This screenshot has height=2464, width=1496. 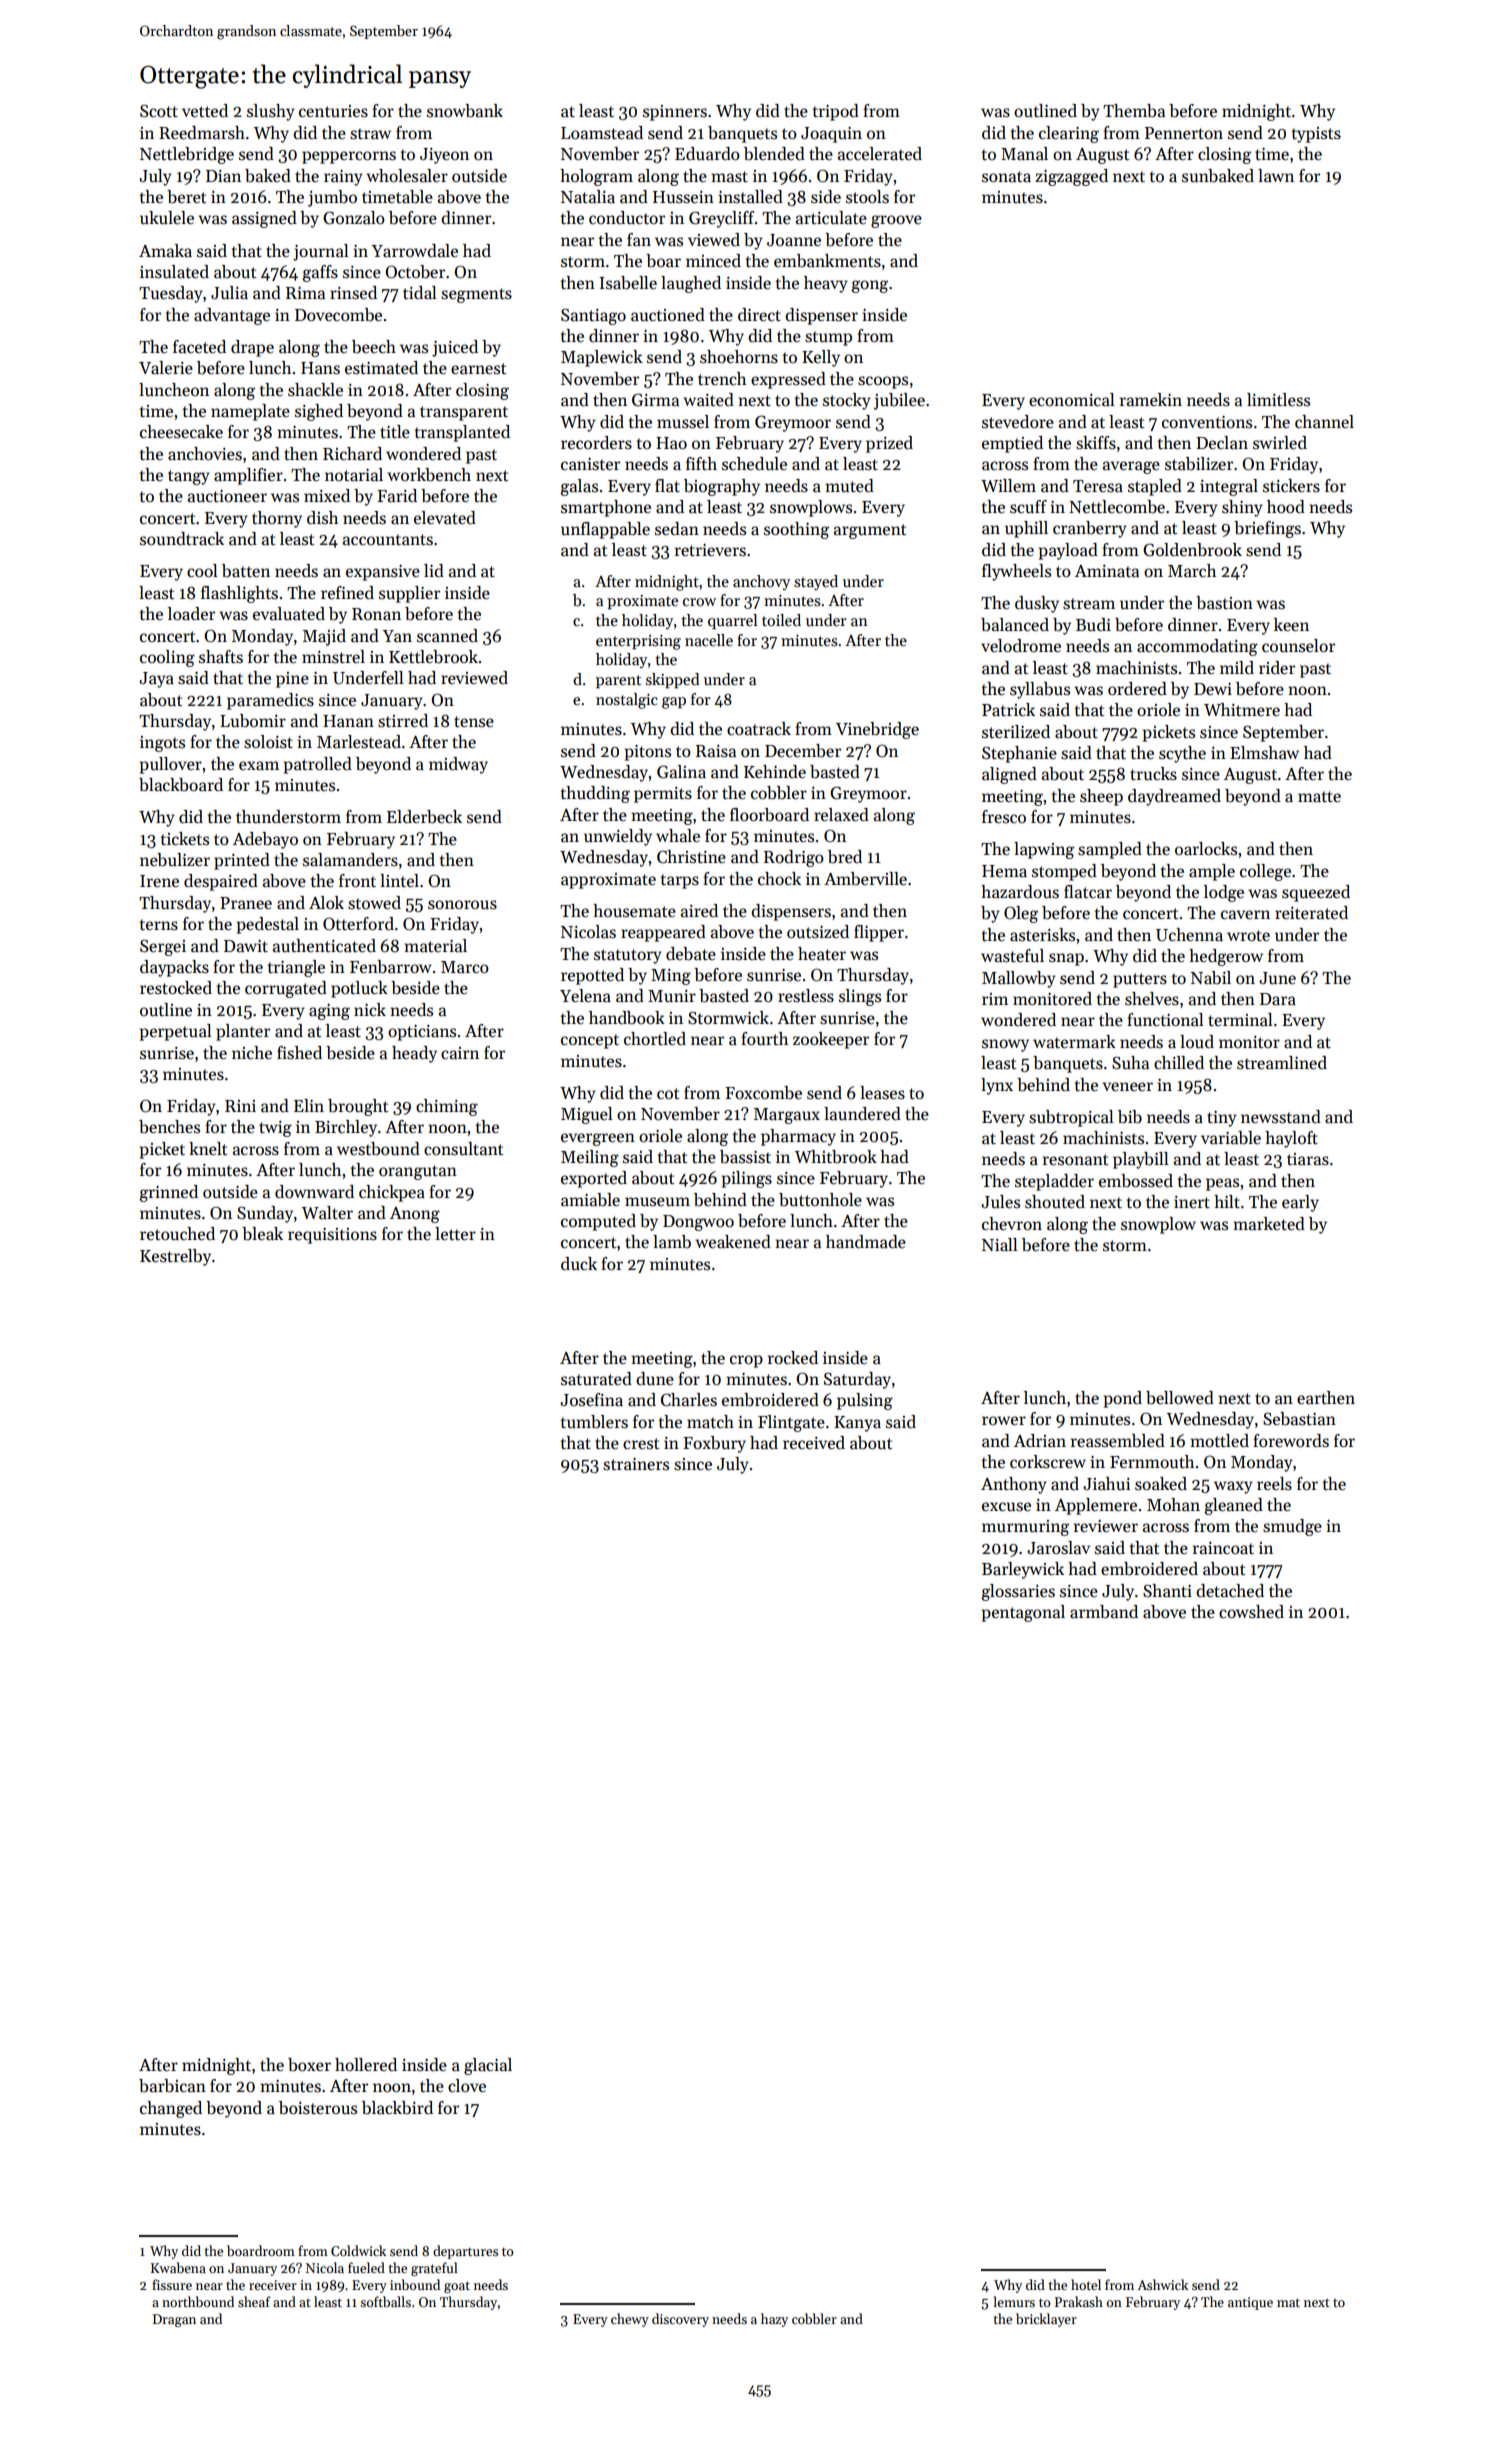 I want to click on glacial, so click(x=488, y=2066).
